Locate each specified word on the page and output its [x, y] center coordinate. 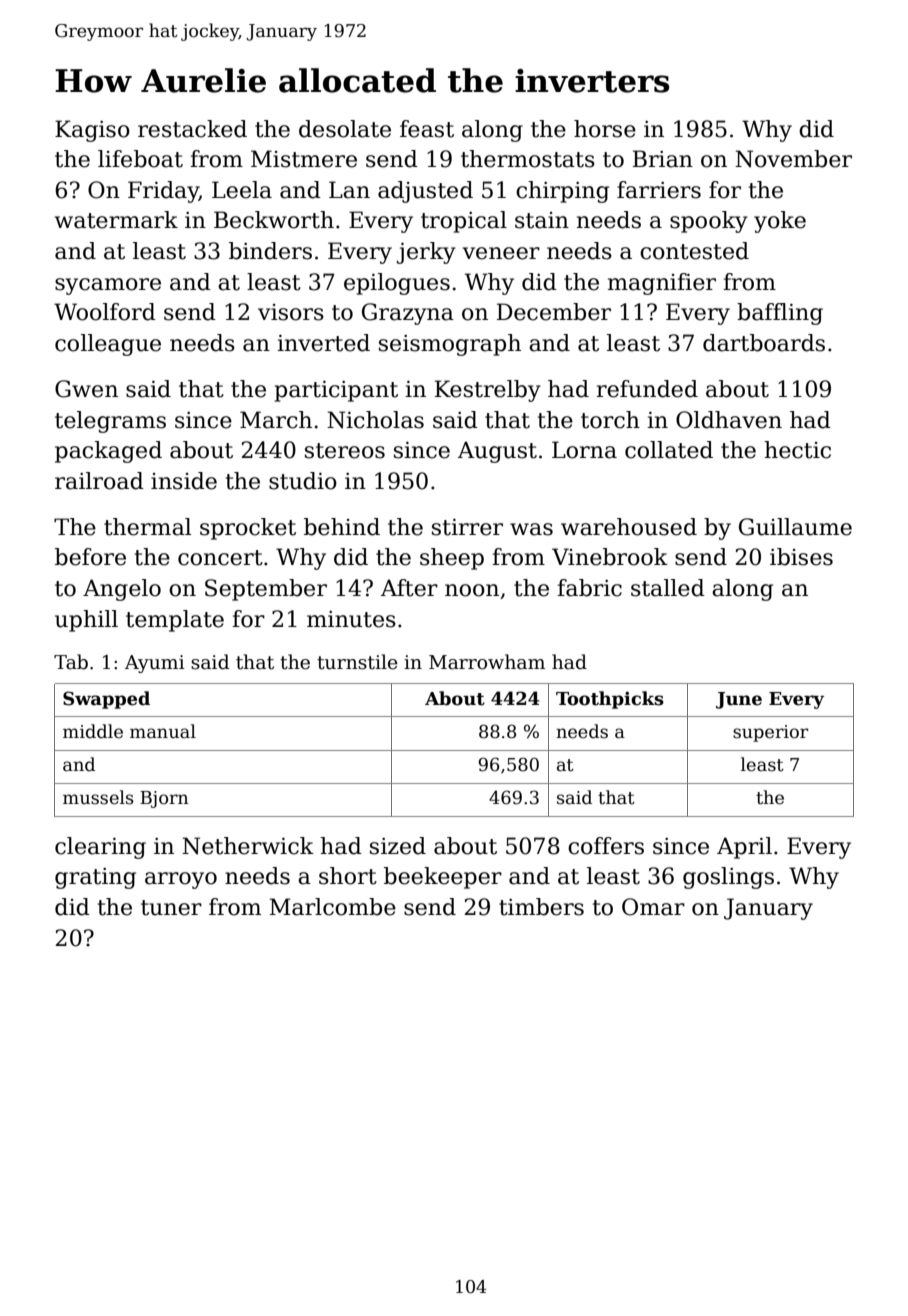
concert [220, 558]
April [744, 848]
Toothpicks [610, 700]
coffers [606, 846]
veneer [501, 253]
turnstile [357, 662]
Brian [663, 159]
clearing [100, 848]
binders [270, 251]
